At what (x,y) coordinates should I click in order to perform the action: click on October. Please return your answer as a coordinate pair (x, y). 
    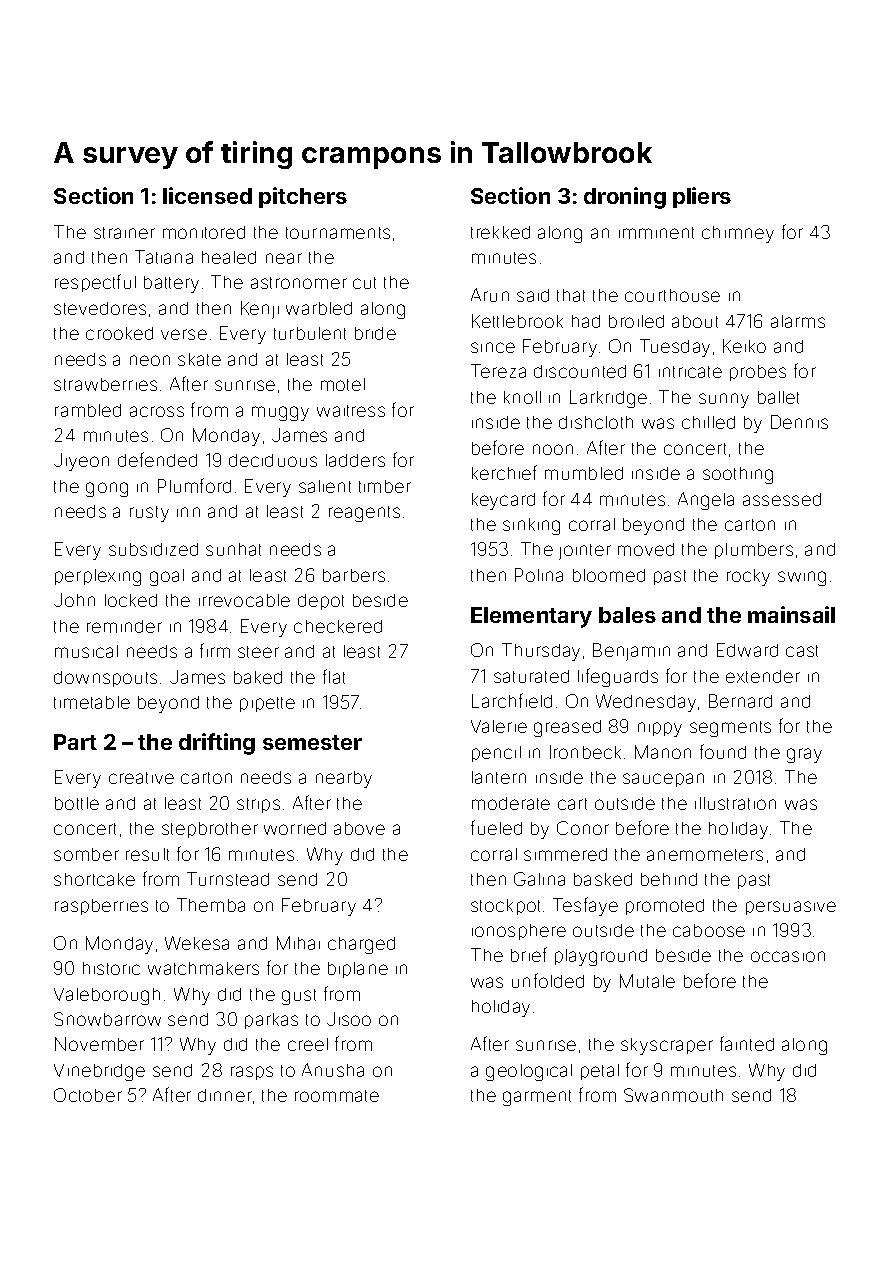
    Looking at the image, I should click on (88, 1095).
